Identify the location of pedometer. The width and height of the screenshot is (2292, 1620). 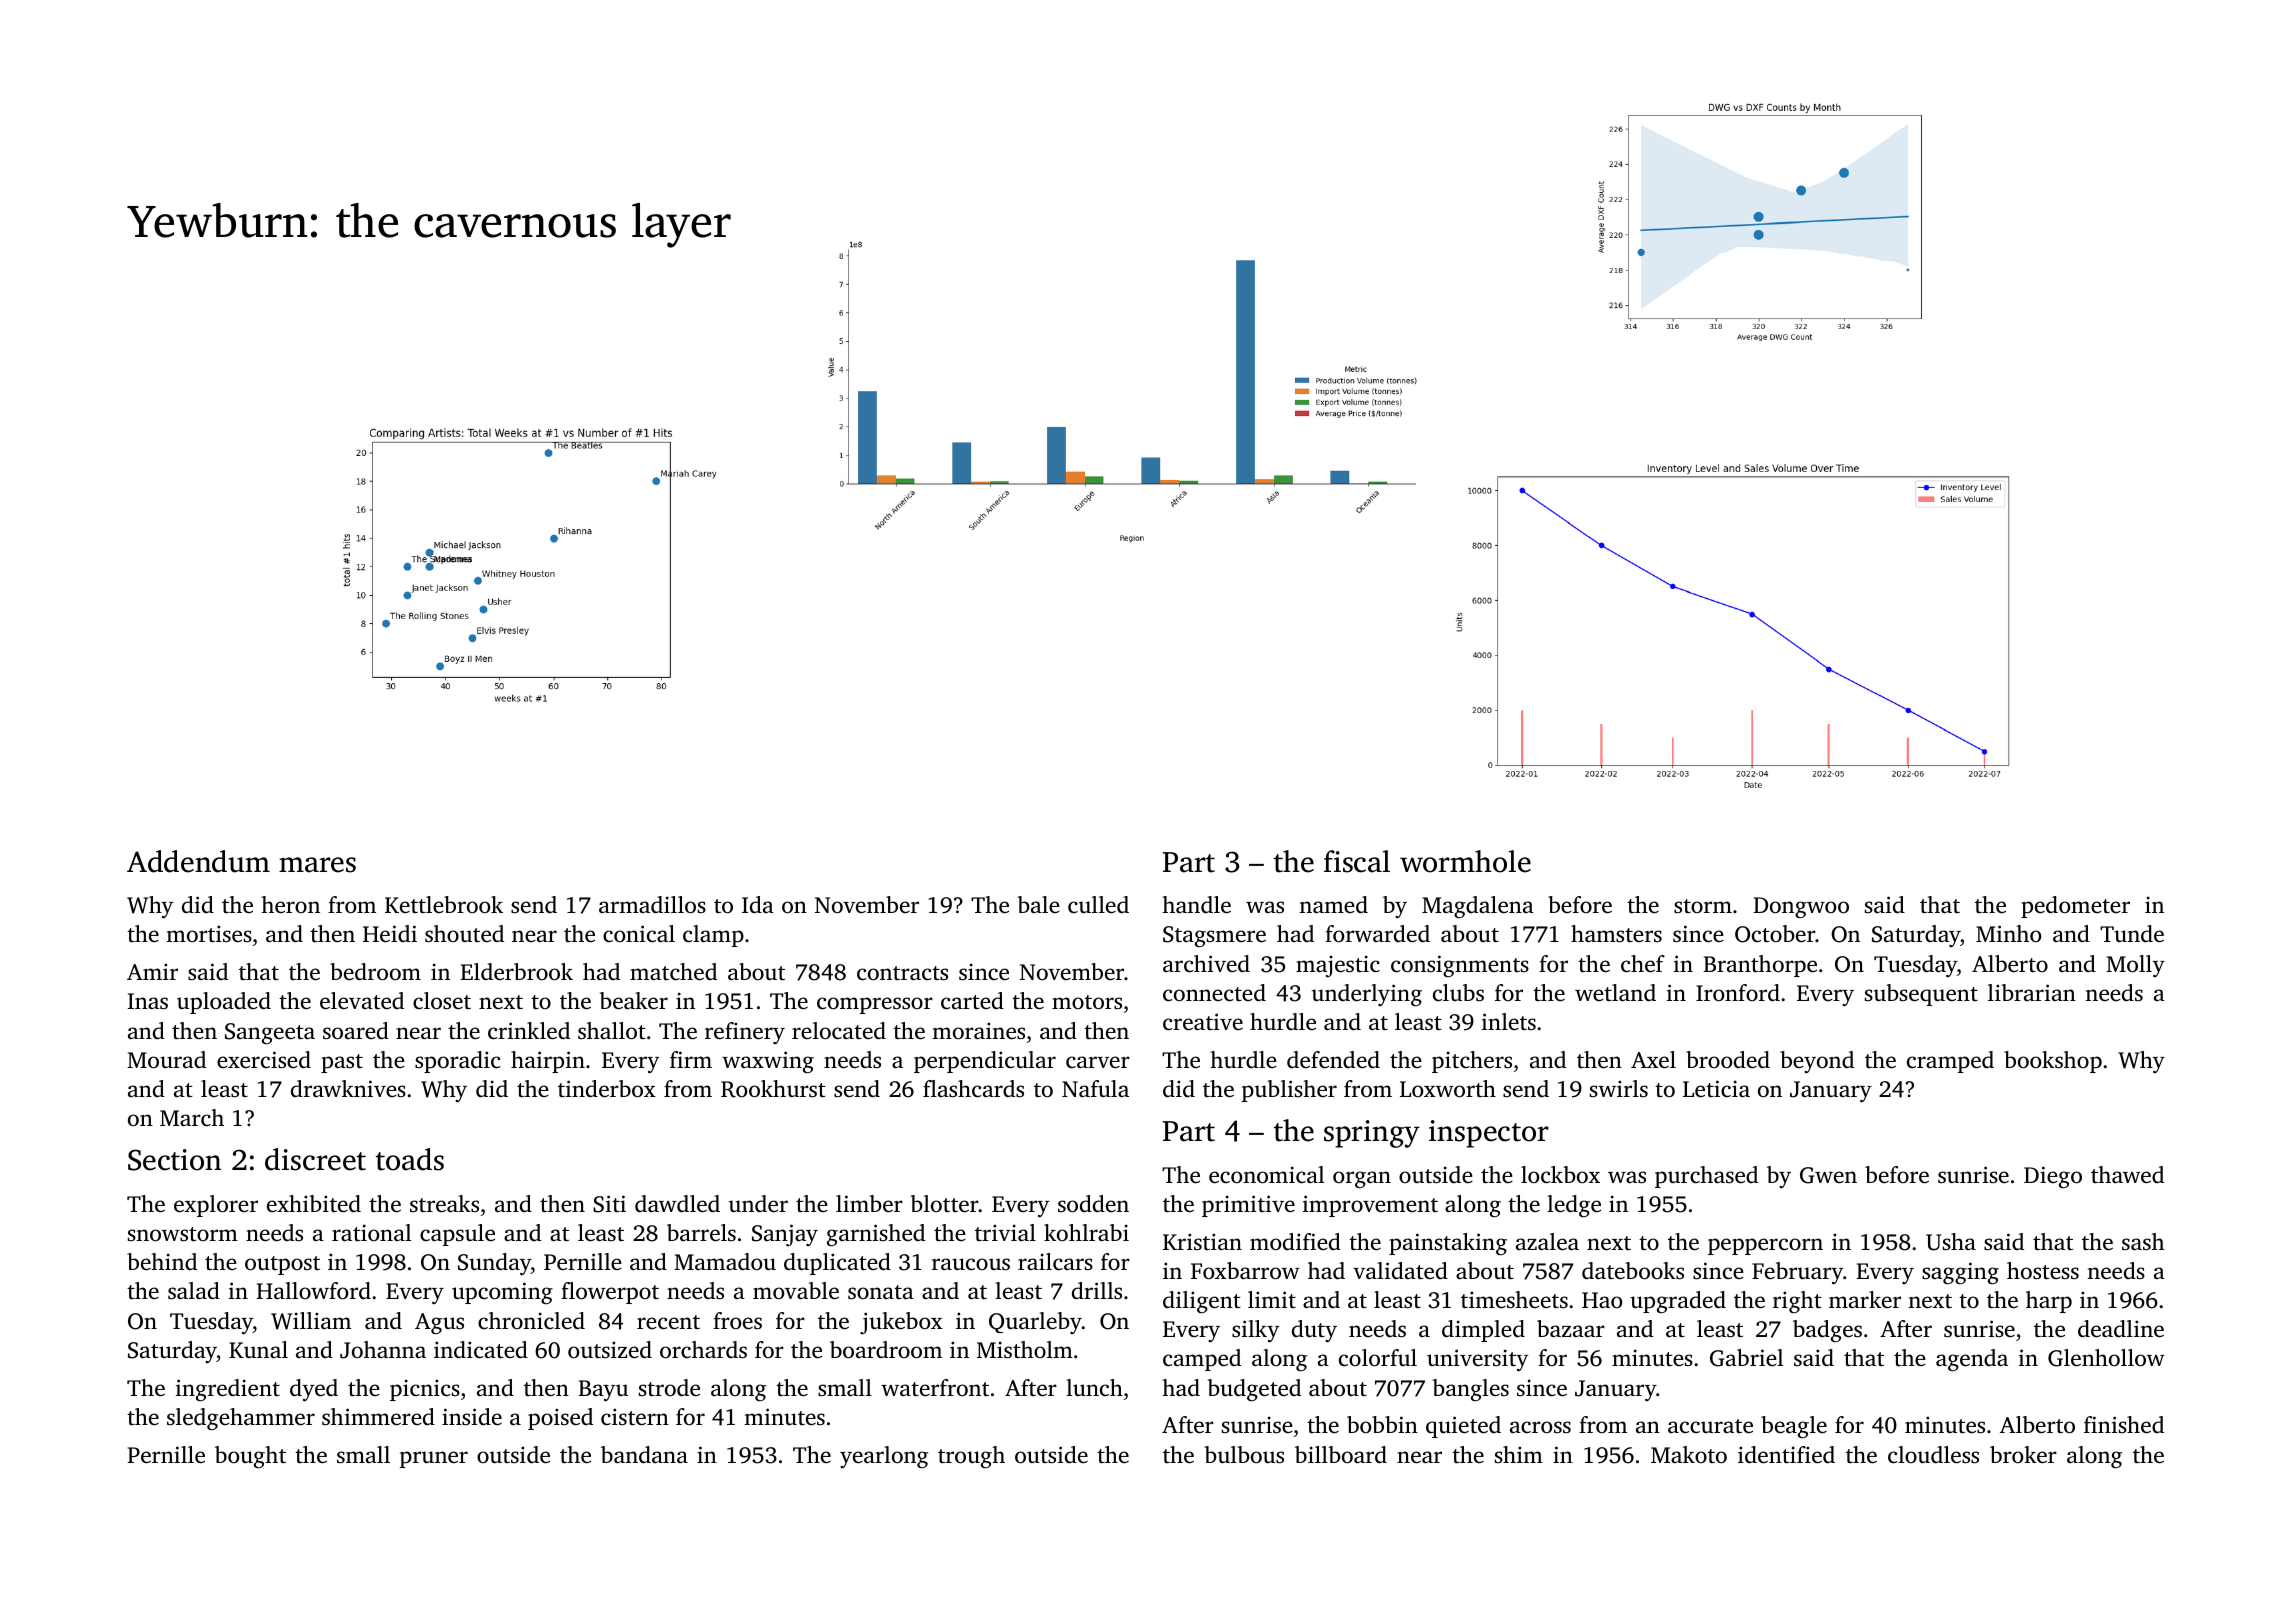
(2075, 907).
